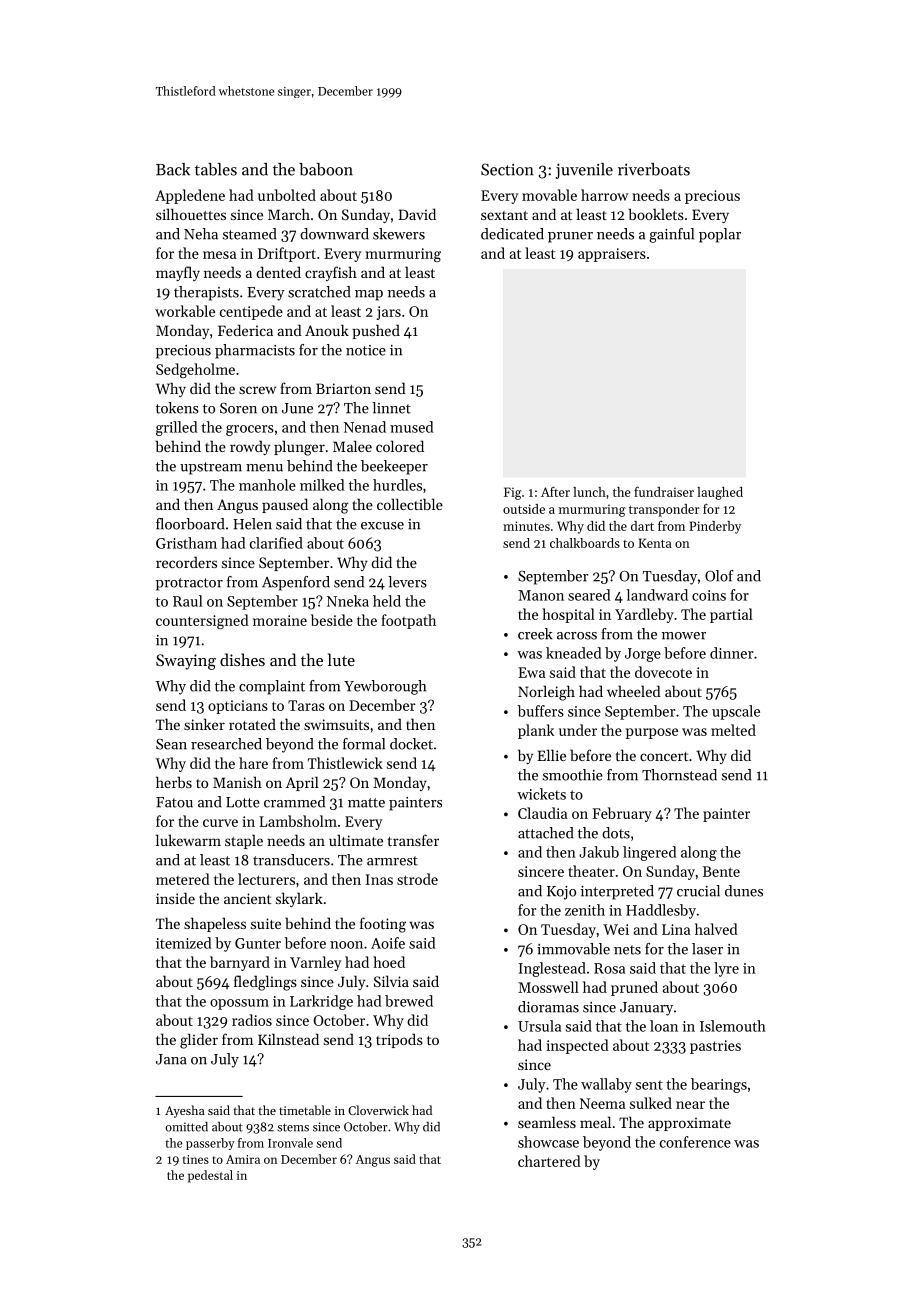 Image resolution: width=924 pixels, height=1311 pixels. What do you see at coordinates (679, 775) in the image?
I see `Thornstead` at bounding box center [679, 775].
